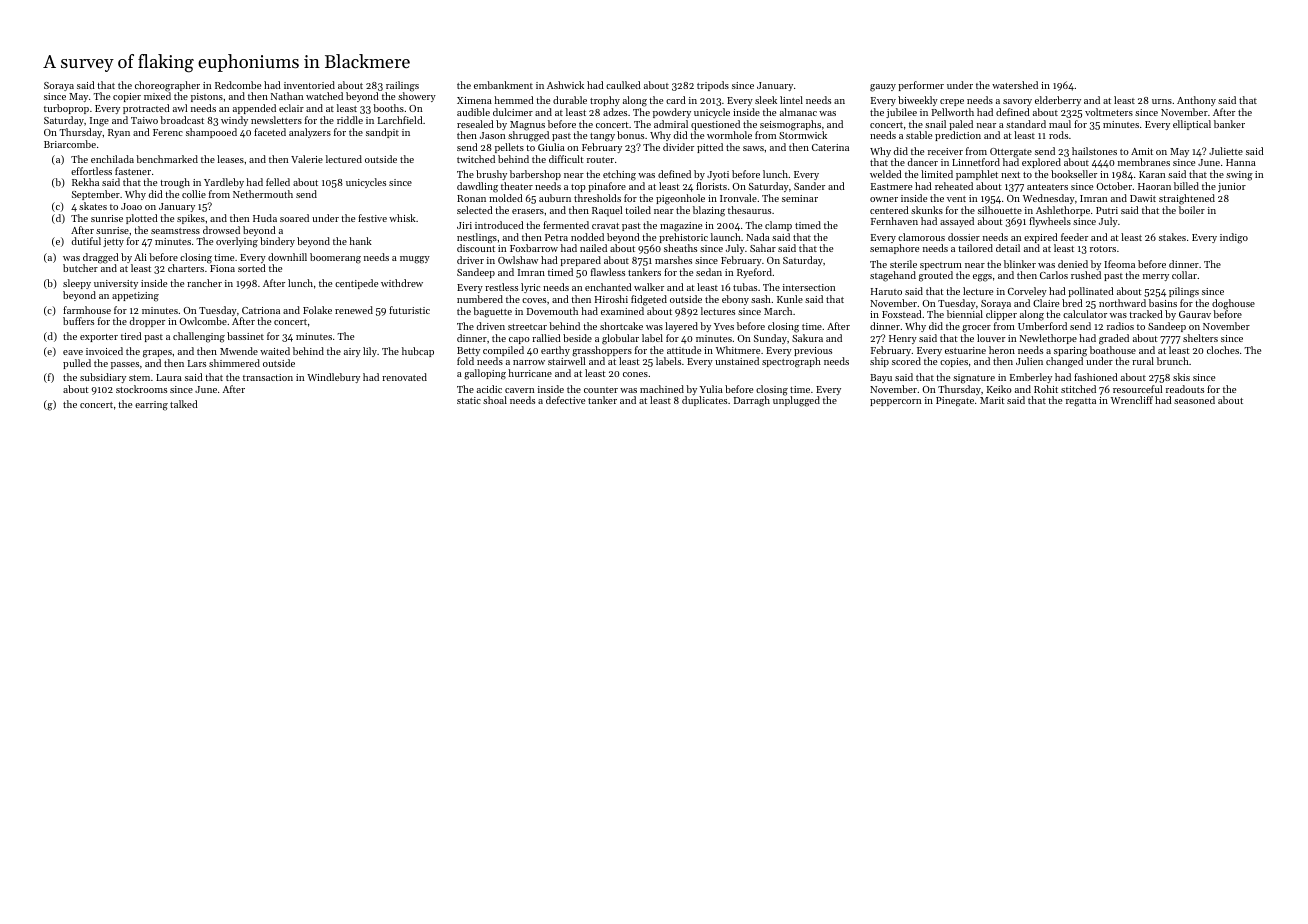 This image has height=924, width=1308. What do you see at coordinates (404, 377) in the image?
I see `renovated` at bounding box center [404, 377].
